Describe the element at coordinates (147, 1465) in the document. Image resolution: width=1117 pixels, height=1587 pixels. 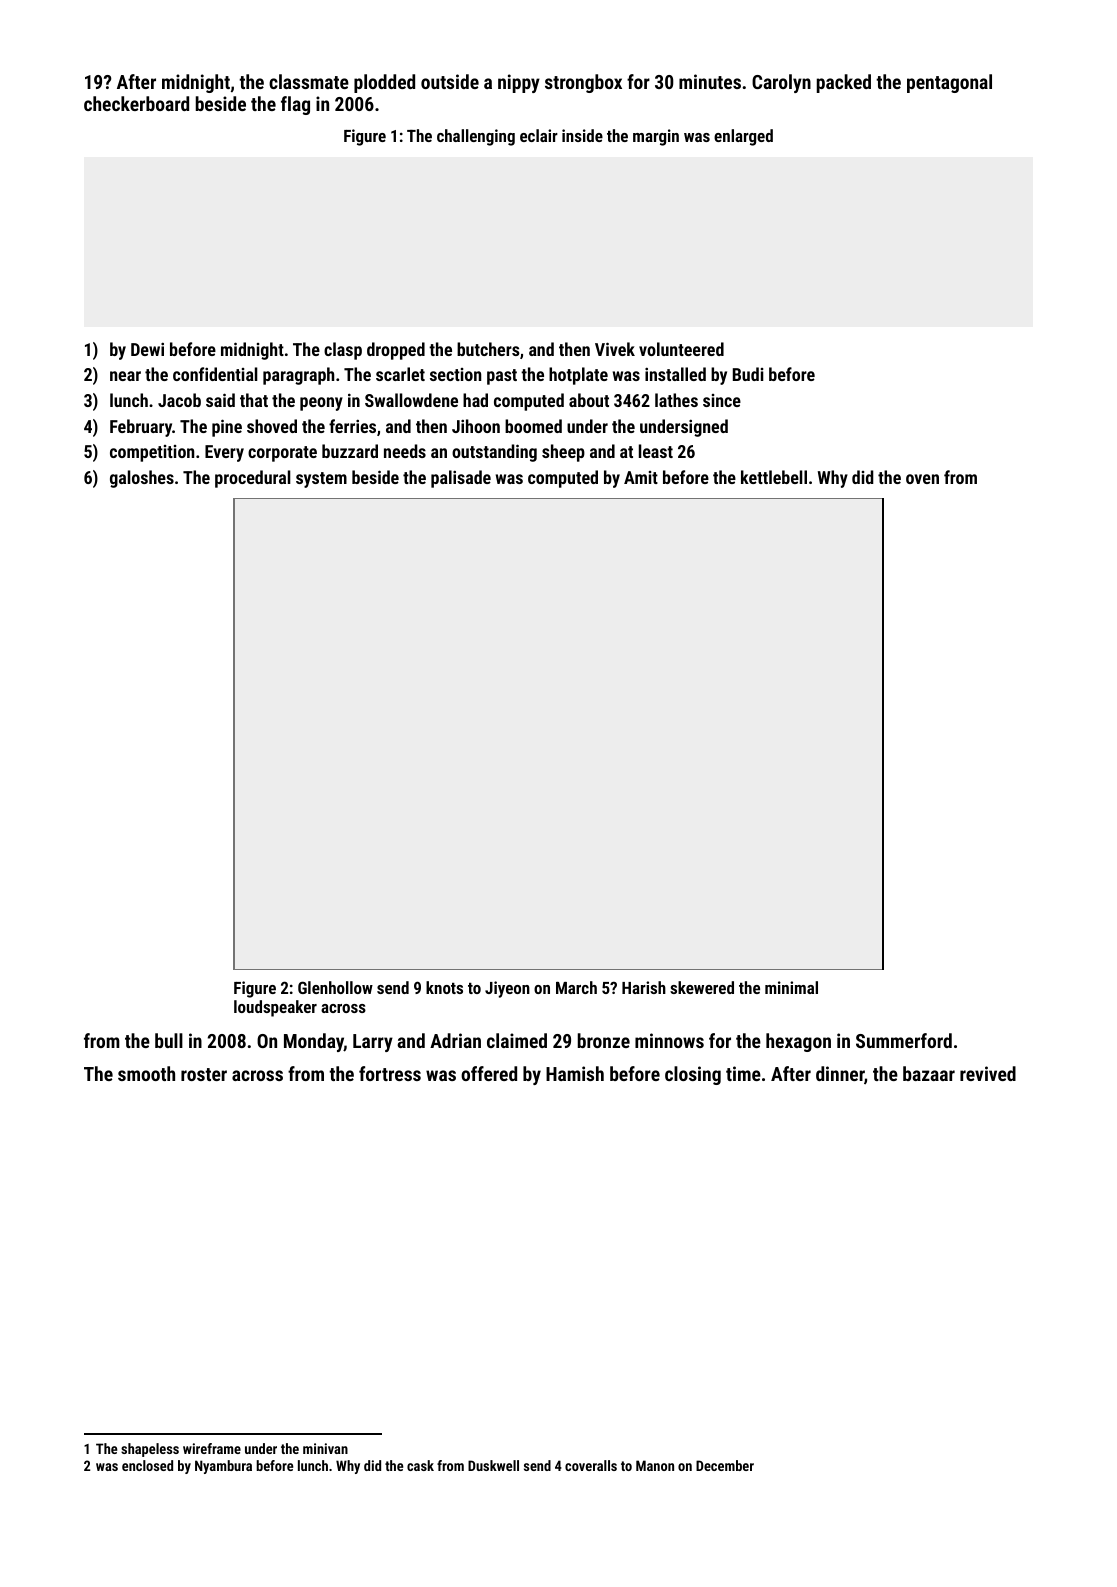
I see `enclosed` at that location.
